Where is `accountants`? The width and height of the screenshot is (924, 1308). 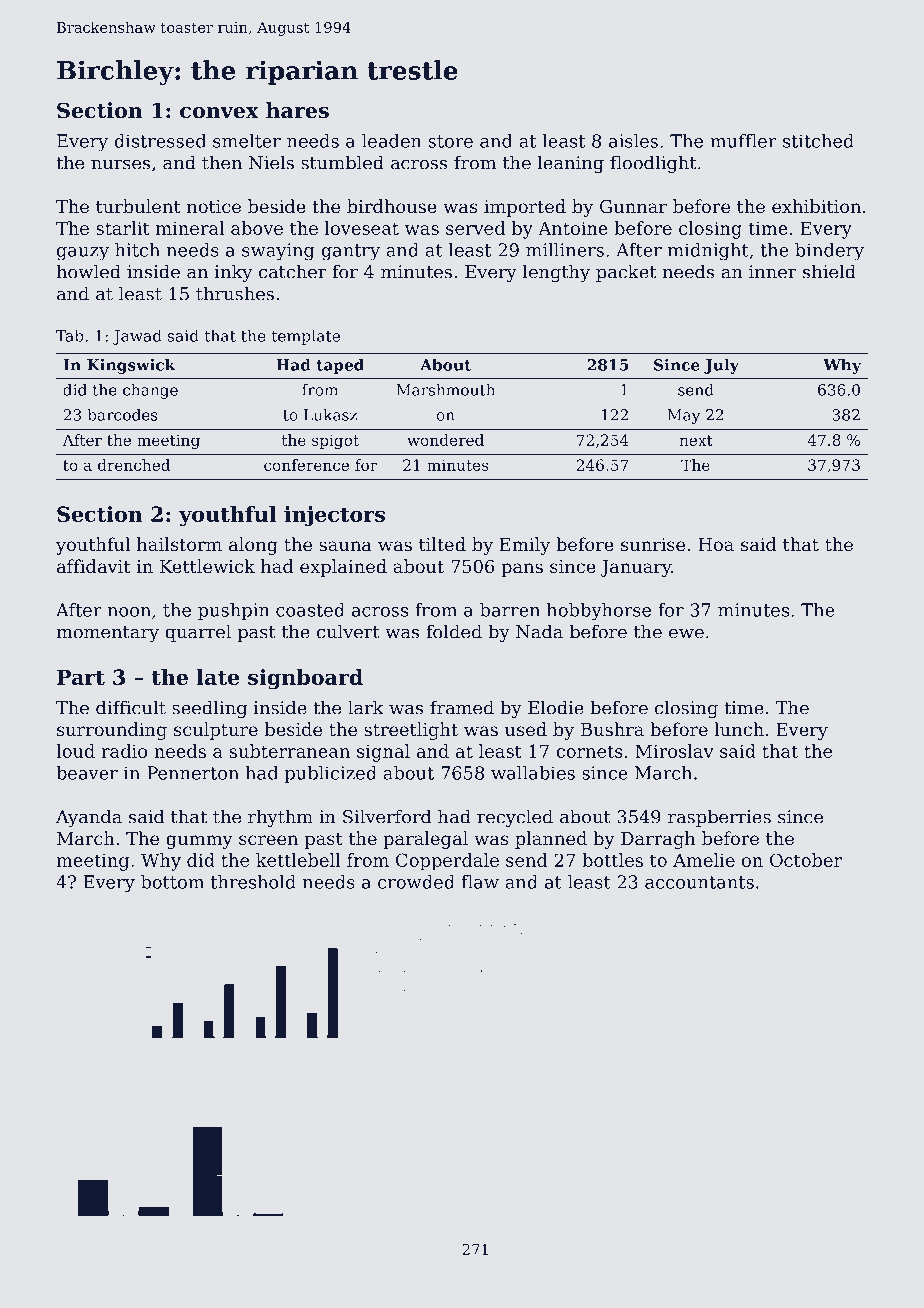
accountants is located at coordinates (699, 882).
